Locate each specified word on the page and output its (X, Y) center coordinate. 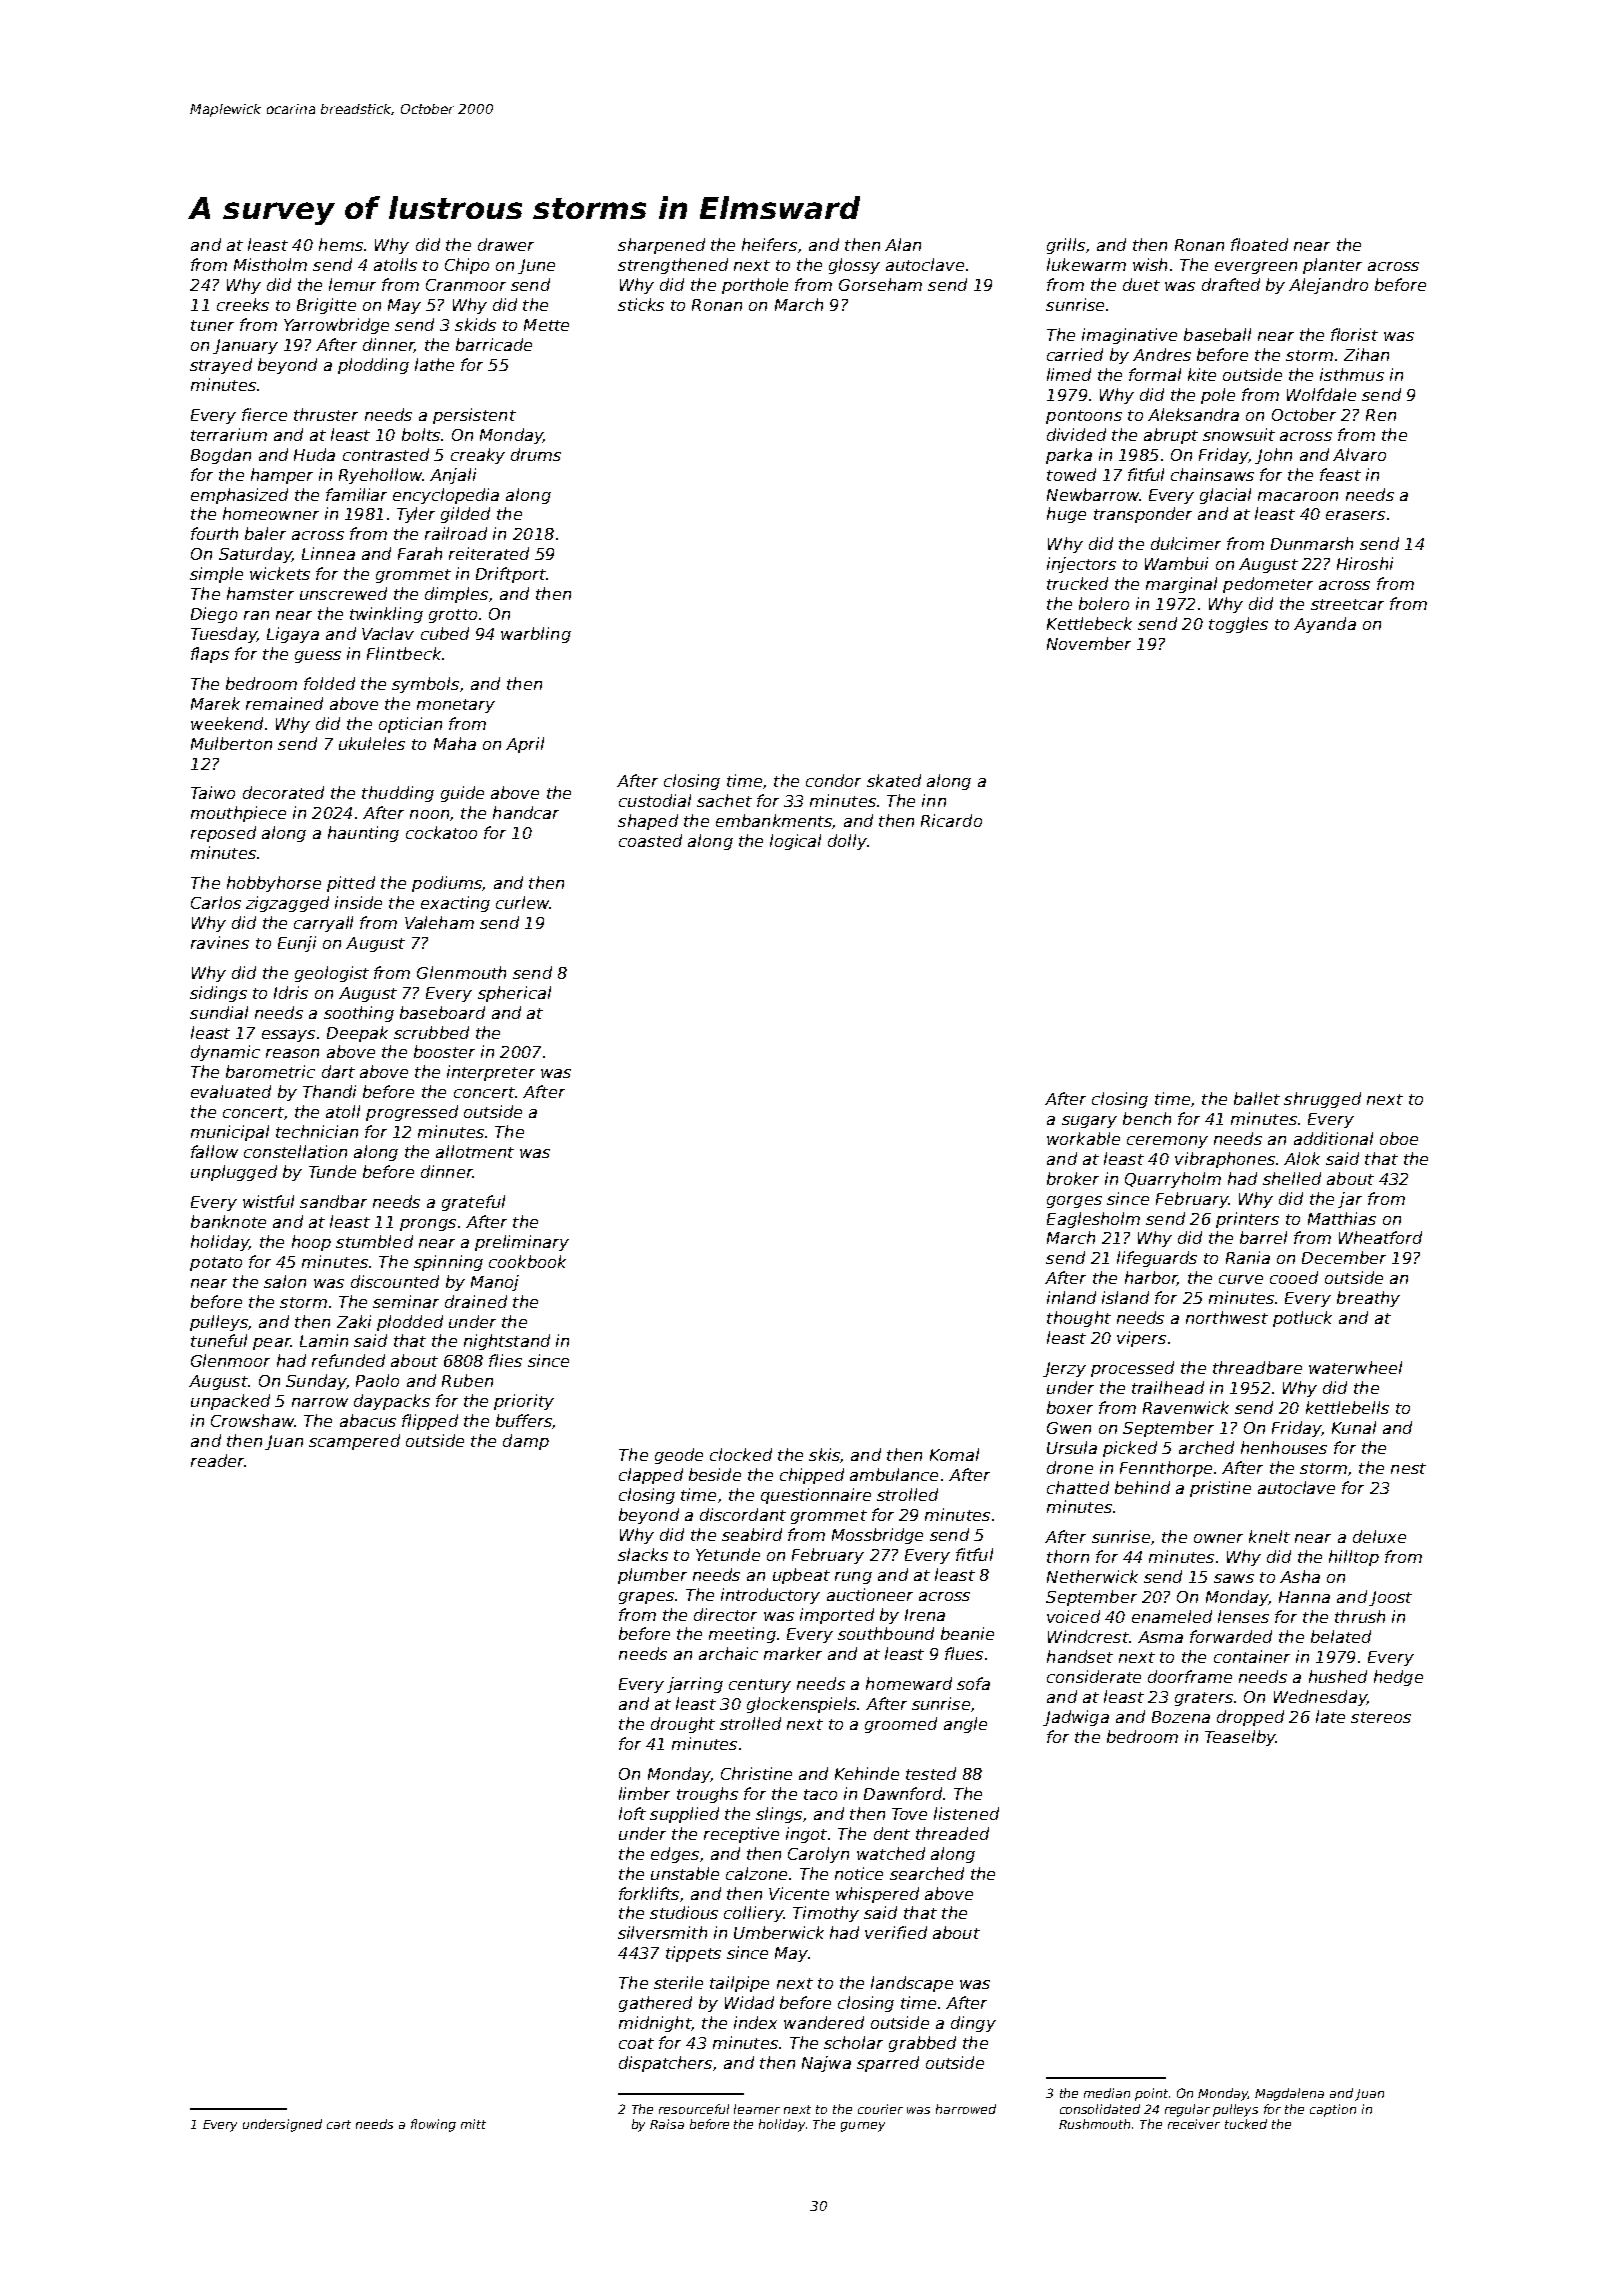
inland (1071, 1297)
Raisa (667, 2124)
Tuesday (224, 635)
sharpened (661, 246)
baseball (1217, 334)
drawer (506, 244)
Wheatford (1380, 1237)
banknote (228, 1221)
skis (824, 1454)
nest (1408, 1468)
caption (1333, 2110)
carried (1075, 354)
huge (1066, 515)
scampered (354, 1442)
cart (339, 2124)
